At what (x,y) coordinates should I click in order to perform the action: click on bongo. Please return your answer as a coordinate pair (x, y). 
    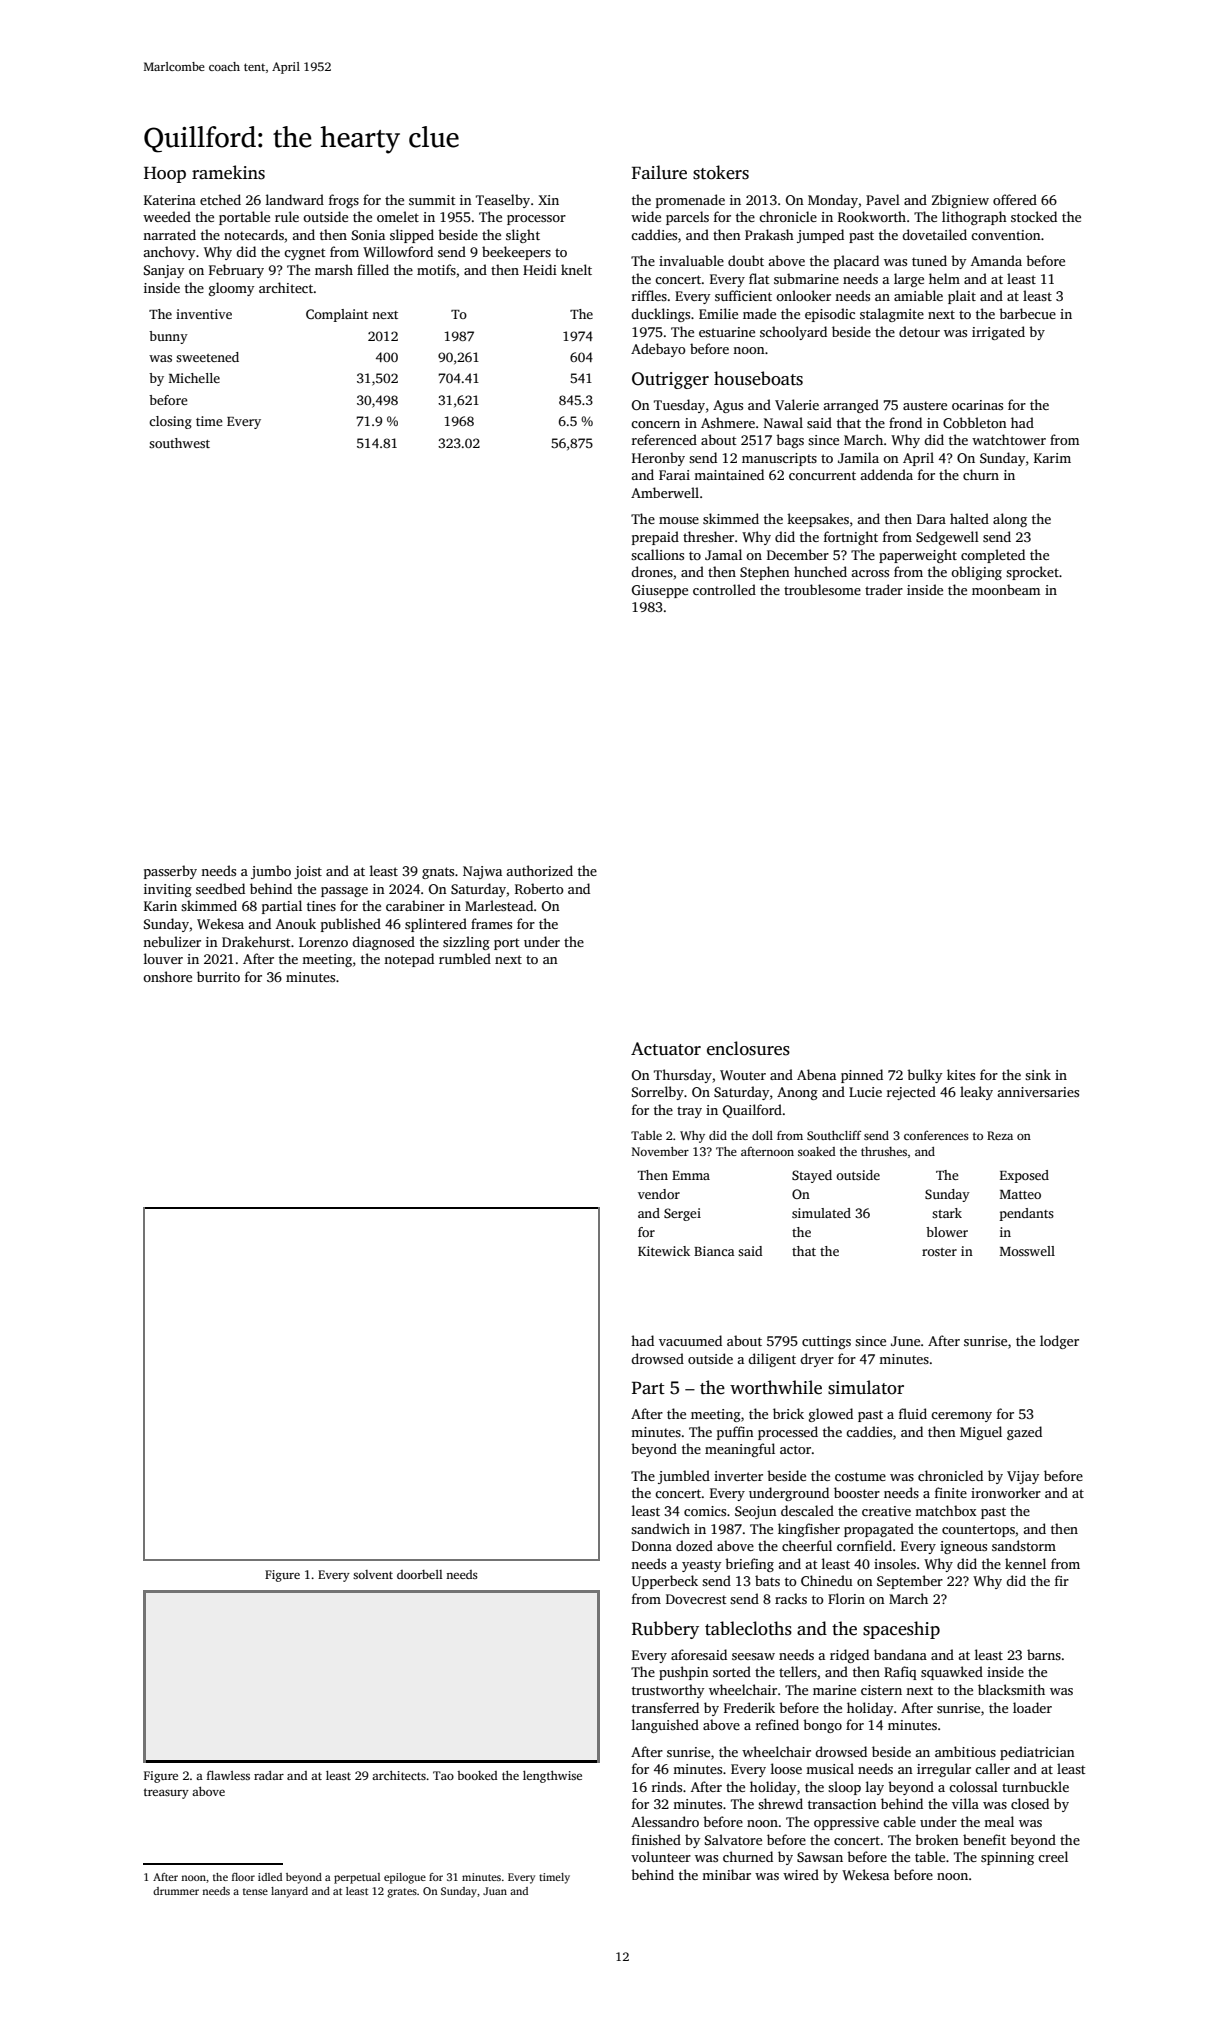
    Looking at the image, I should click on (822, 1726).
